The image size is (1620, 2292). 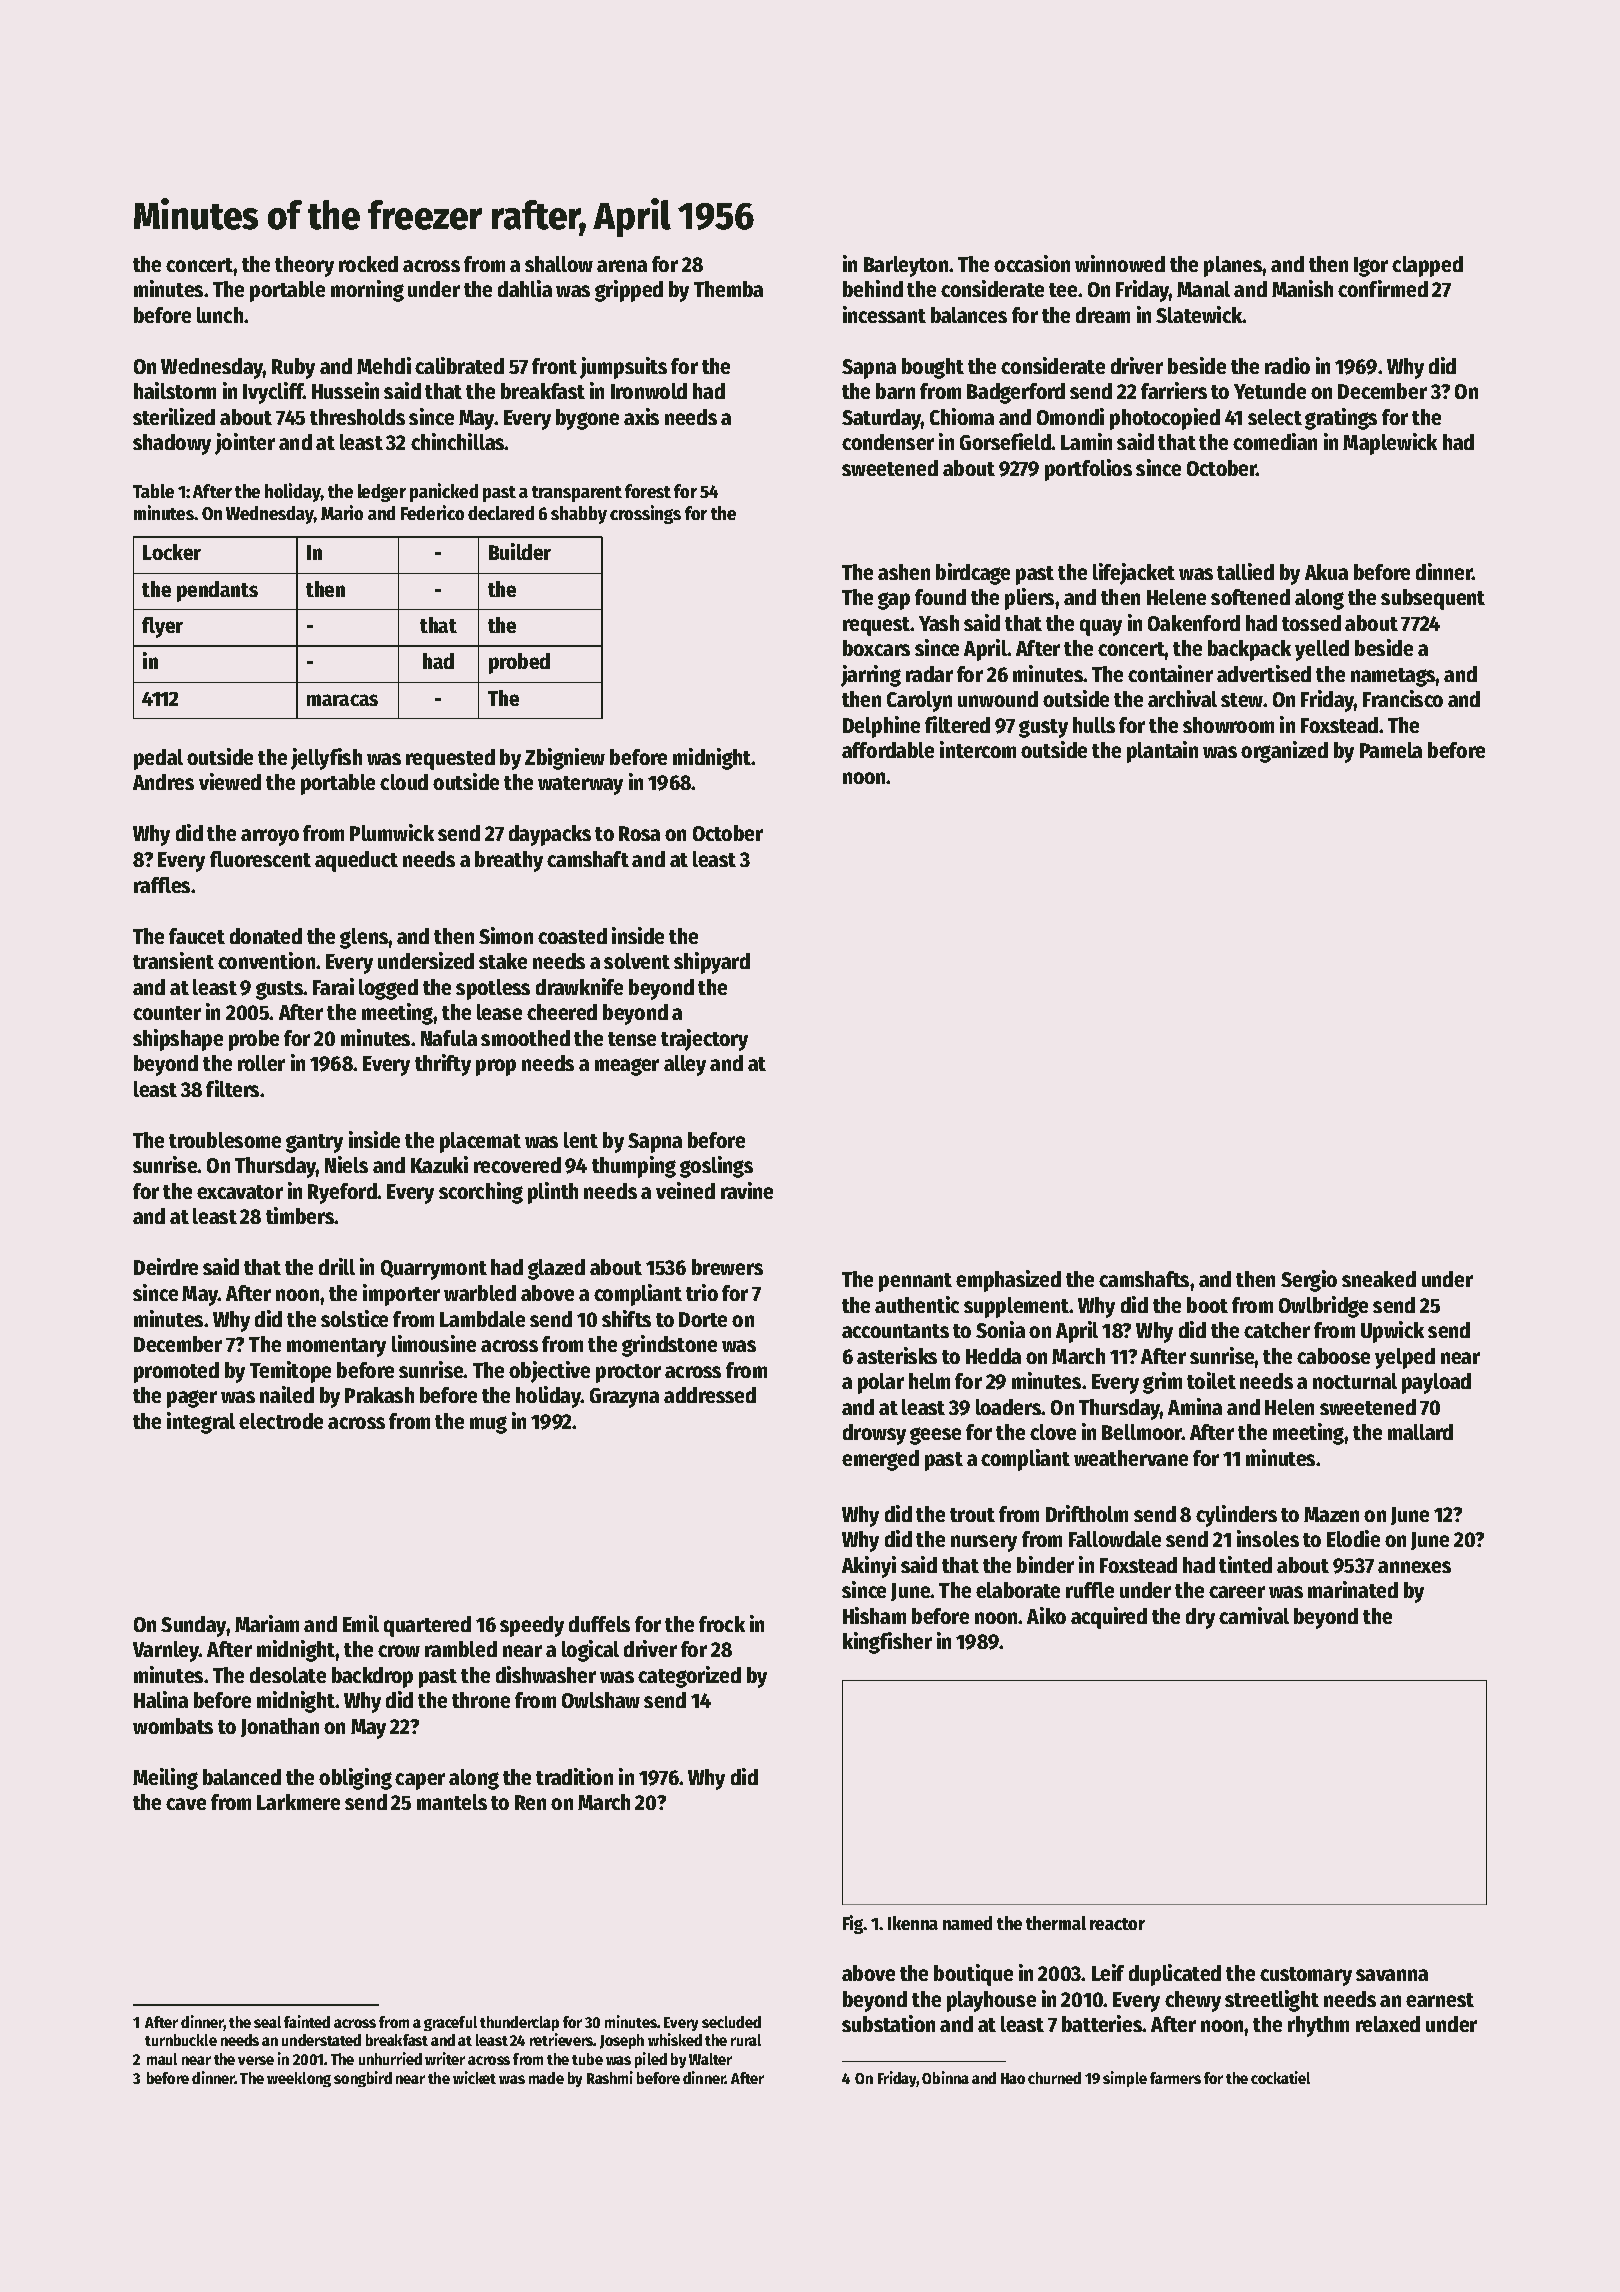 What do you see at coordinates (368, 264) in the page?
I see `rocked` at bounding box center [368, 264].
